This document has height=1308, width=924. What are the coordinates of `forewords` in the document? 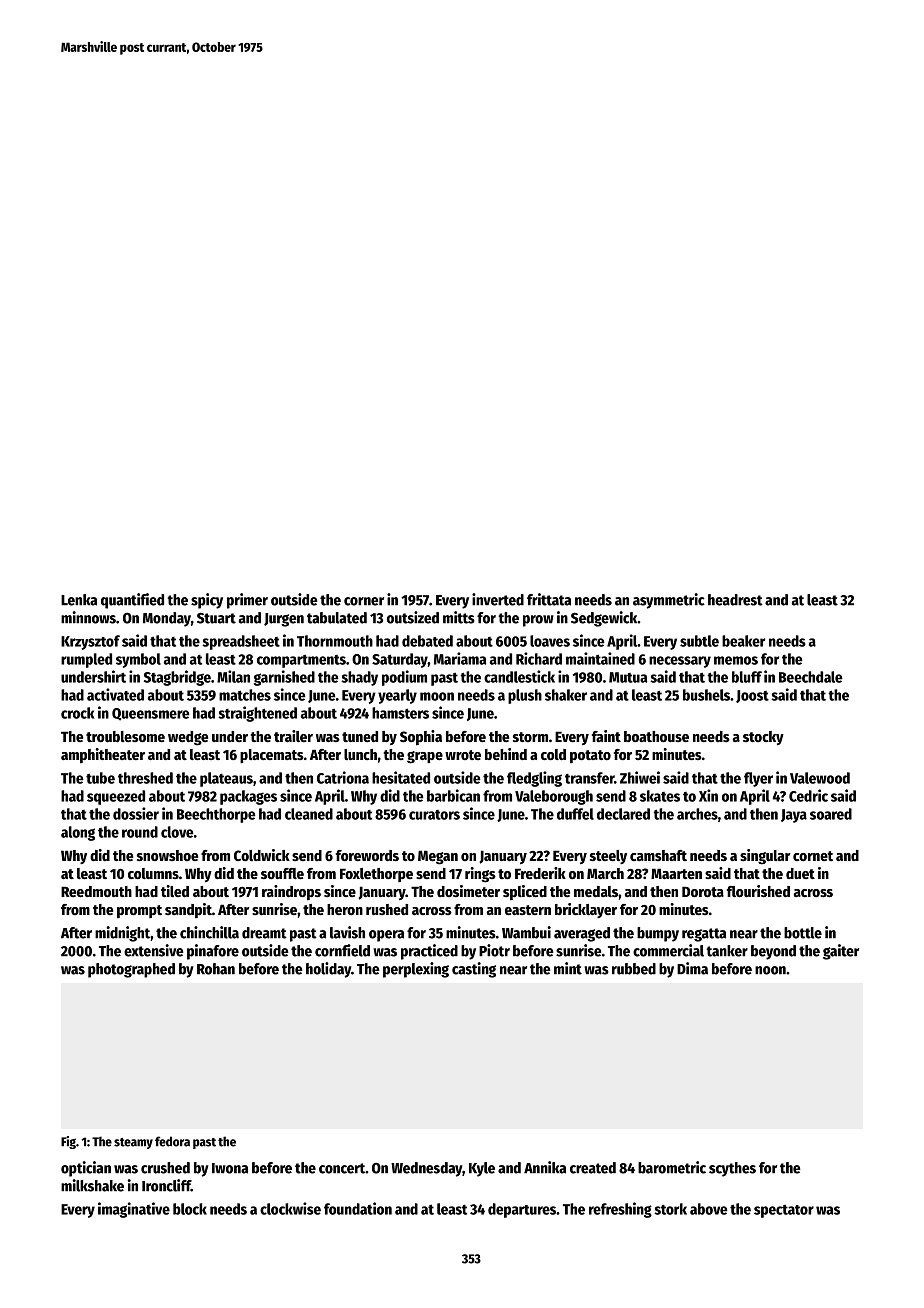 It's located at (367, 855).
